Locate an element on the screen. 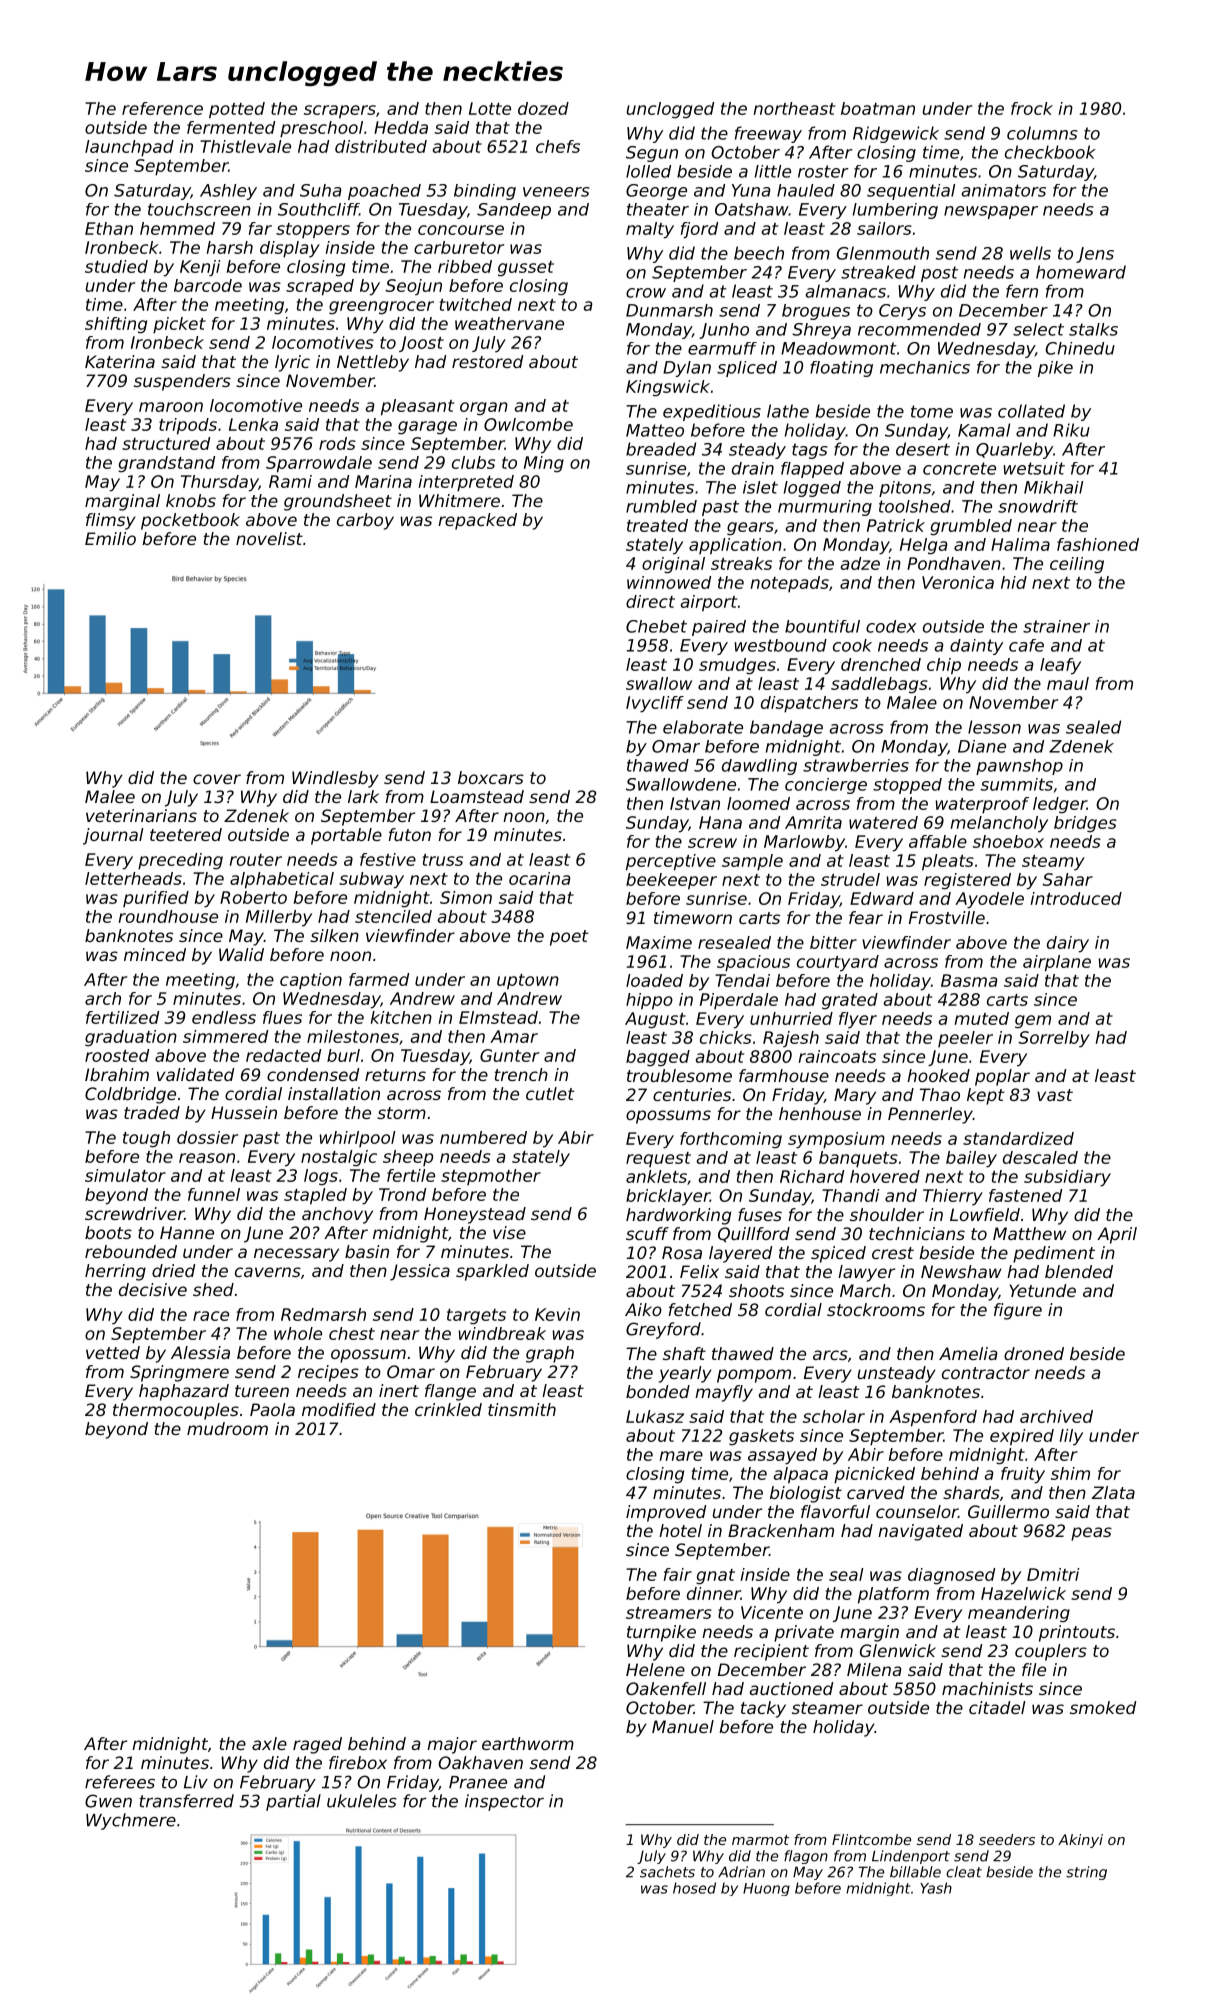 The height and width of the screenshot is (2016, 1224). display is located at coordinates (290, 249).
